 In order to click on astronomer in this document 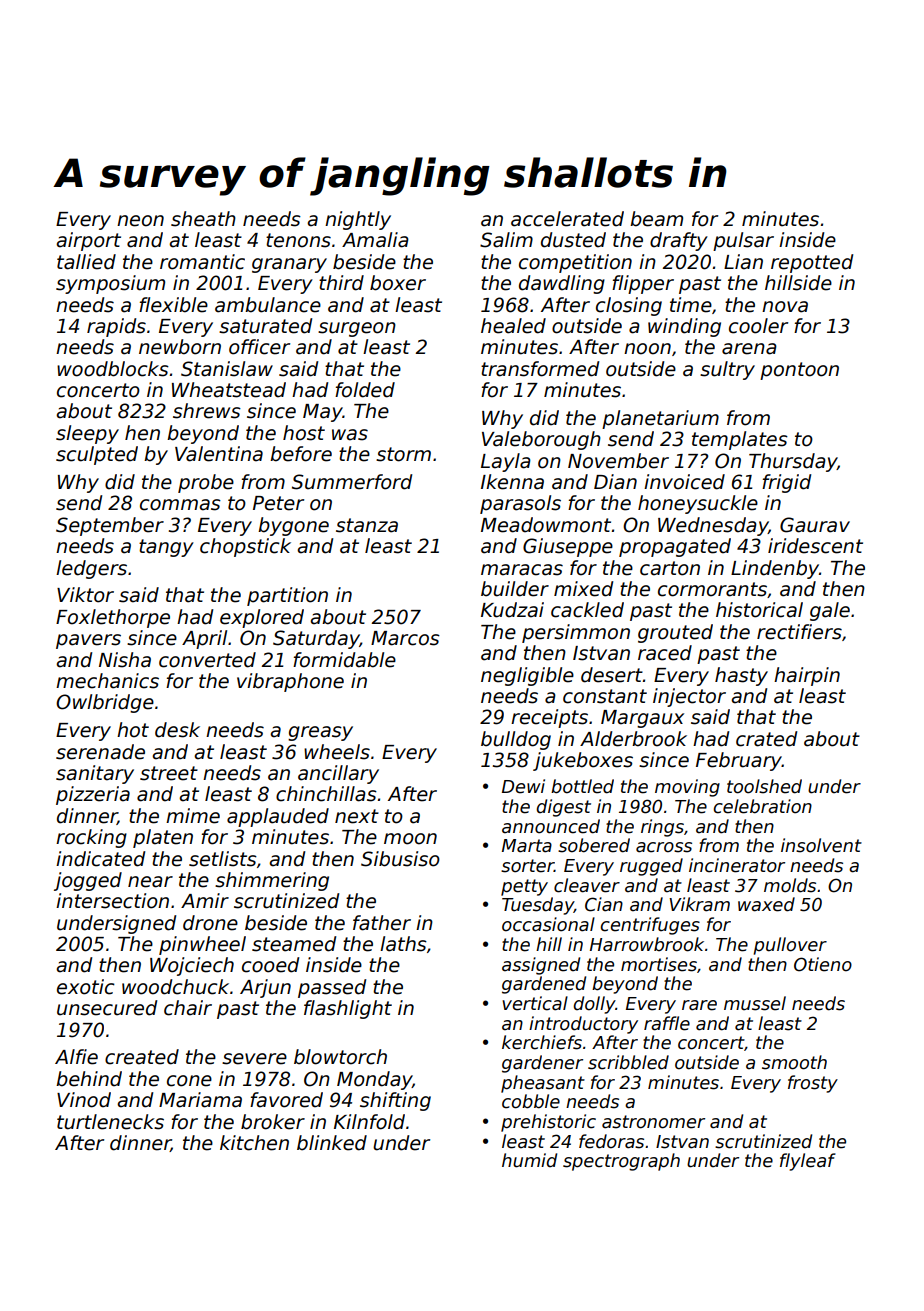, I will do `click(653, 1122)`.
